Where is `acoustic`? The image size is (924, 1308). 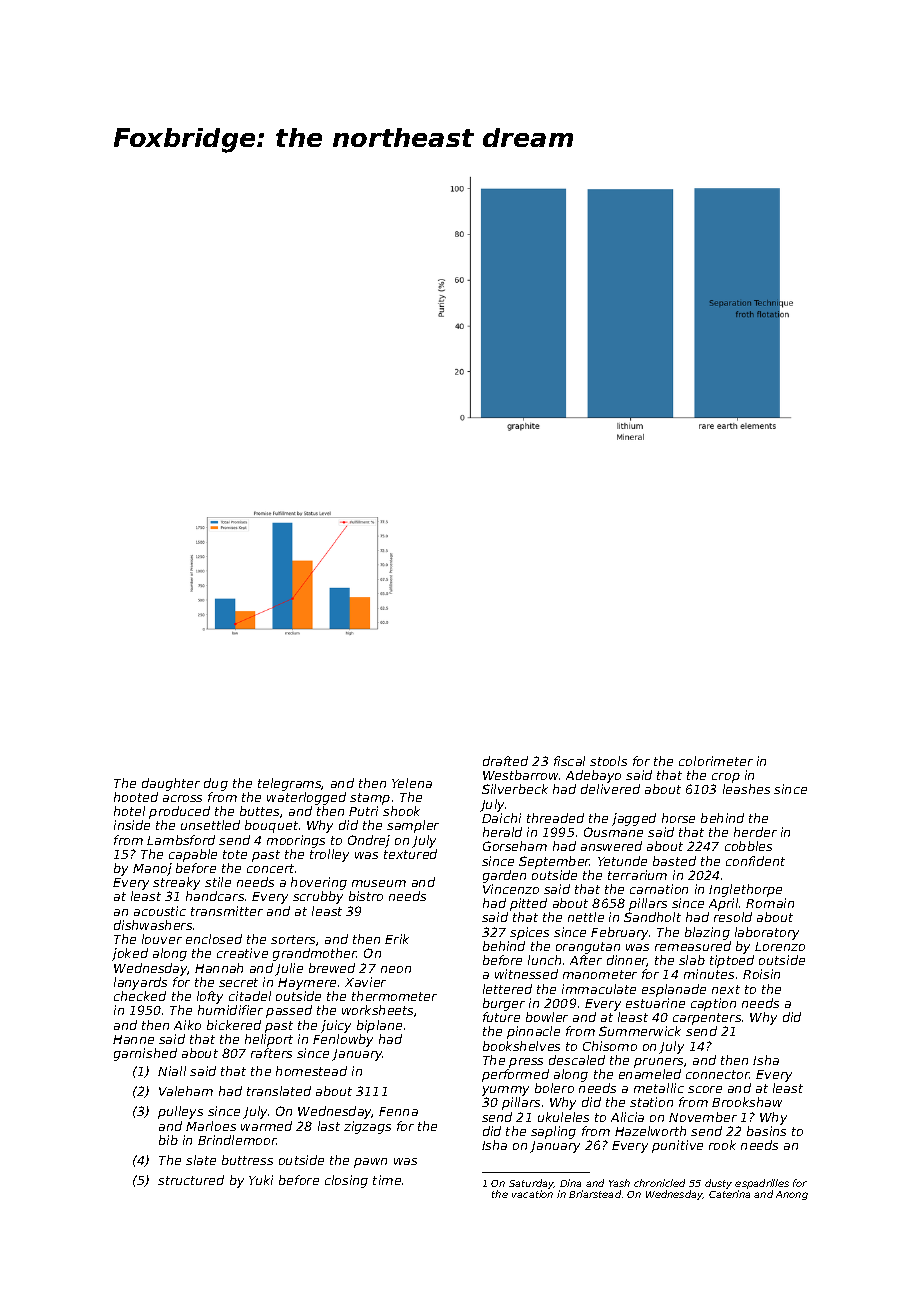
acoustic is located at coordinates (160, 911).
